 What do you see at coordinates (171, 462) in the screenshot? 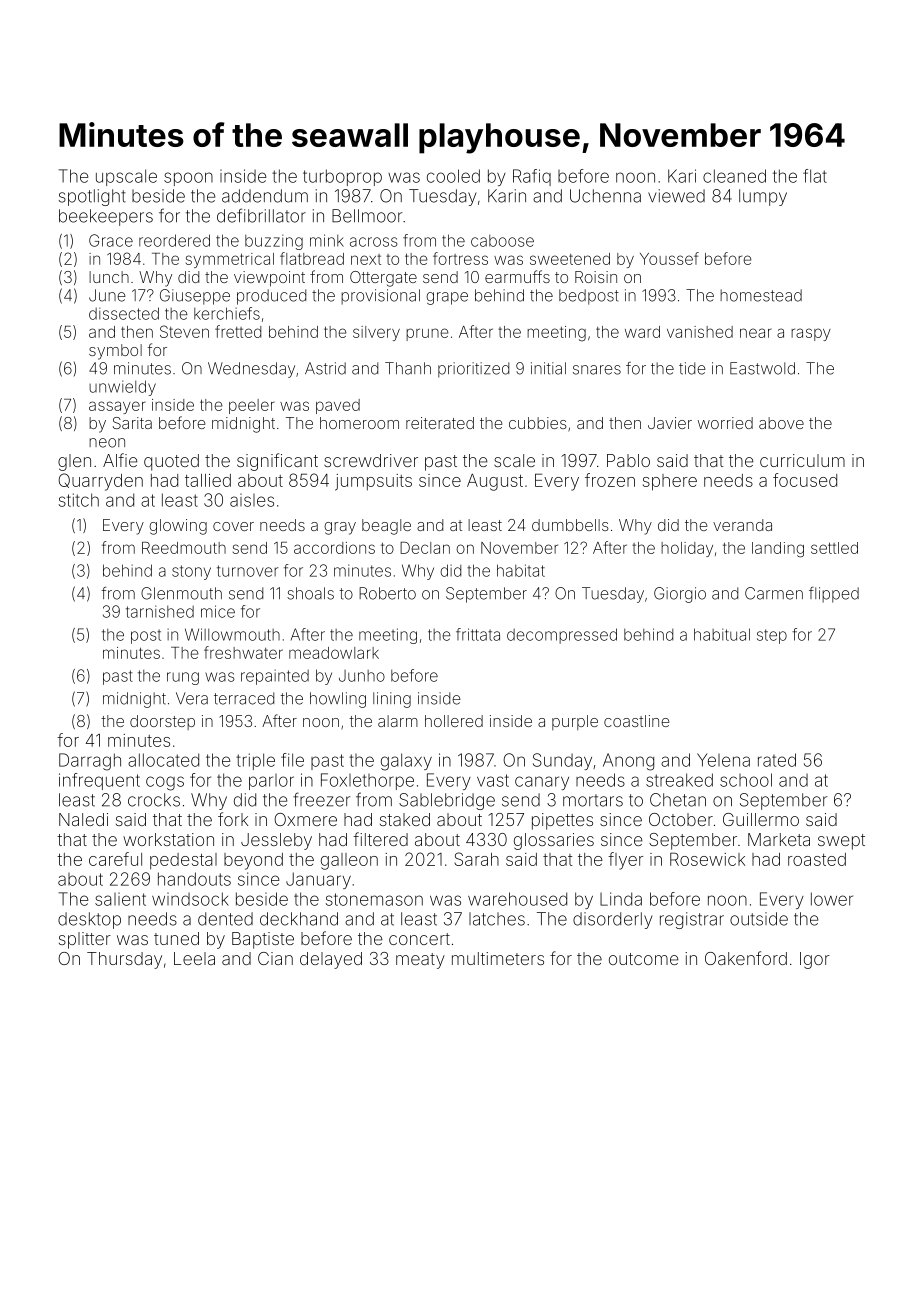
I see `quoted` at bounding box center [171, 462].
